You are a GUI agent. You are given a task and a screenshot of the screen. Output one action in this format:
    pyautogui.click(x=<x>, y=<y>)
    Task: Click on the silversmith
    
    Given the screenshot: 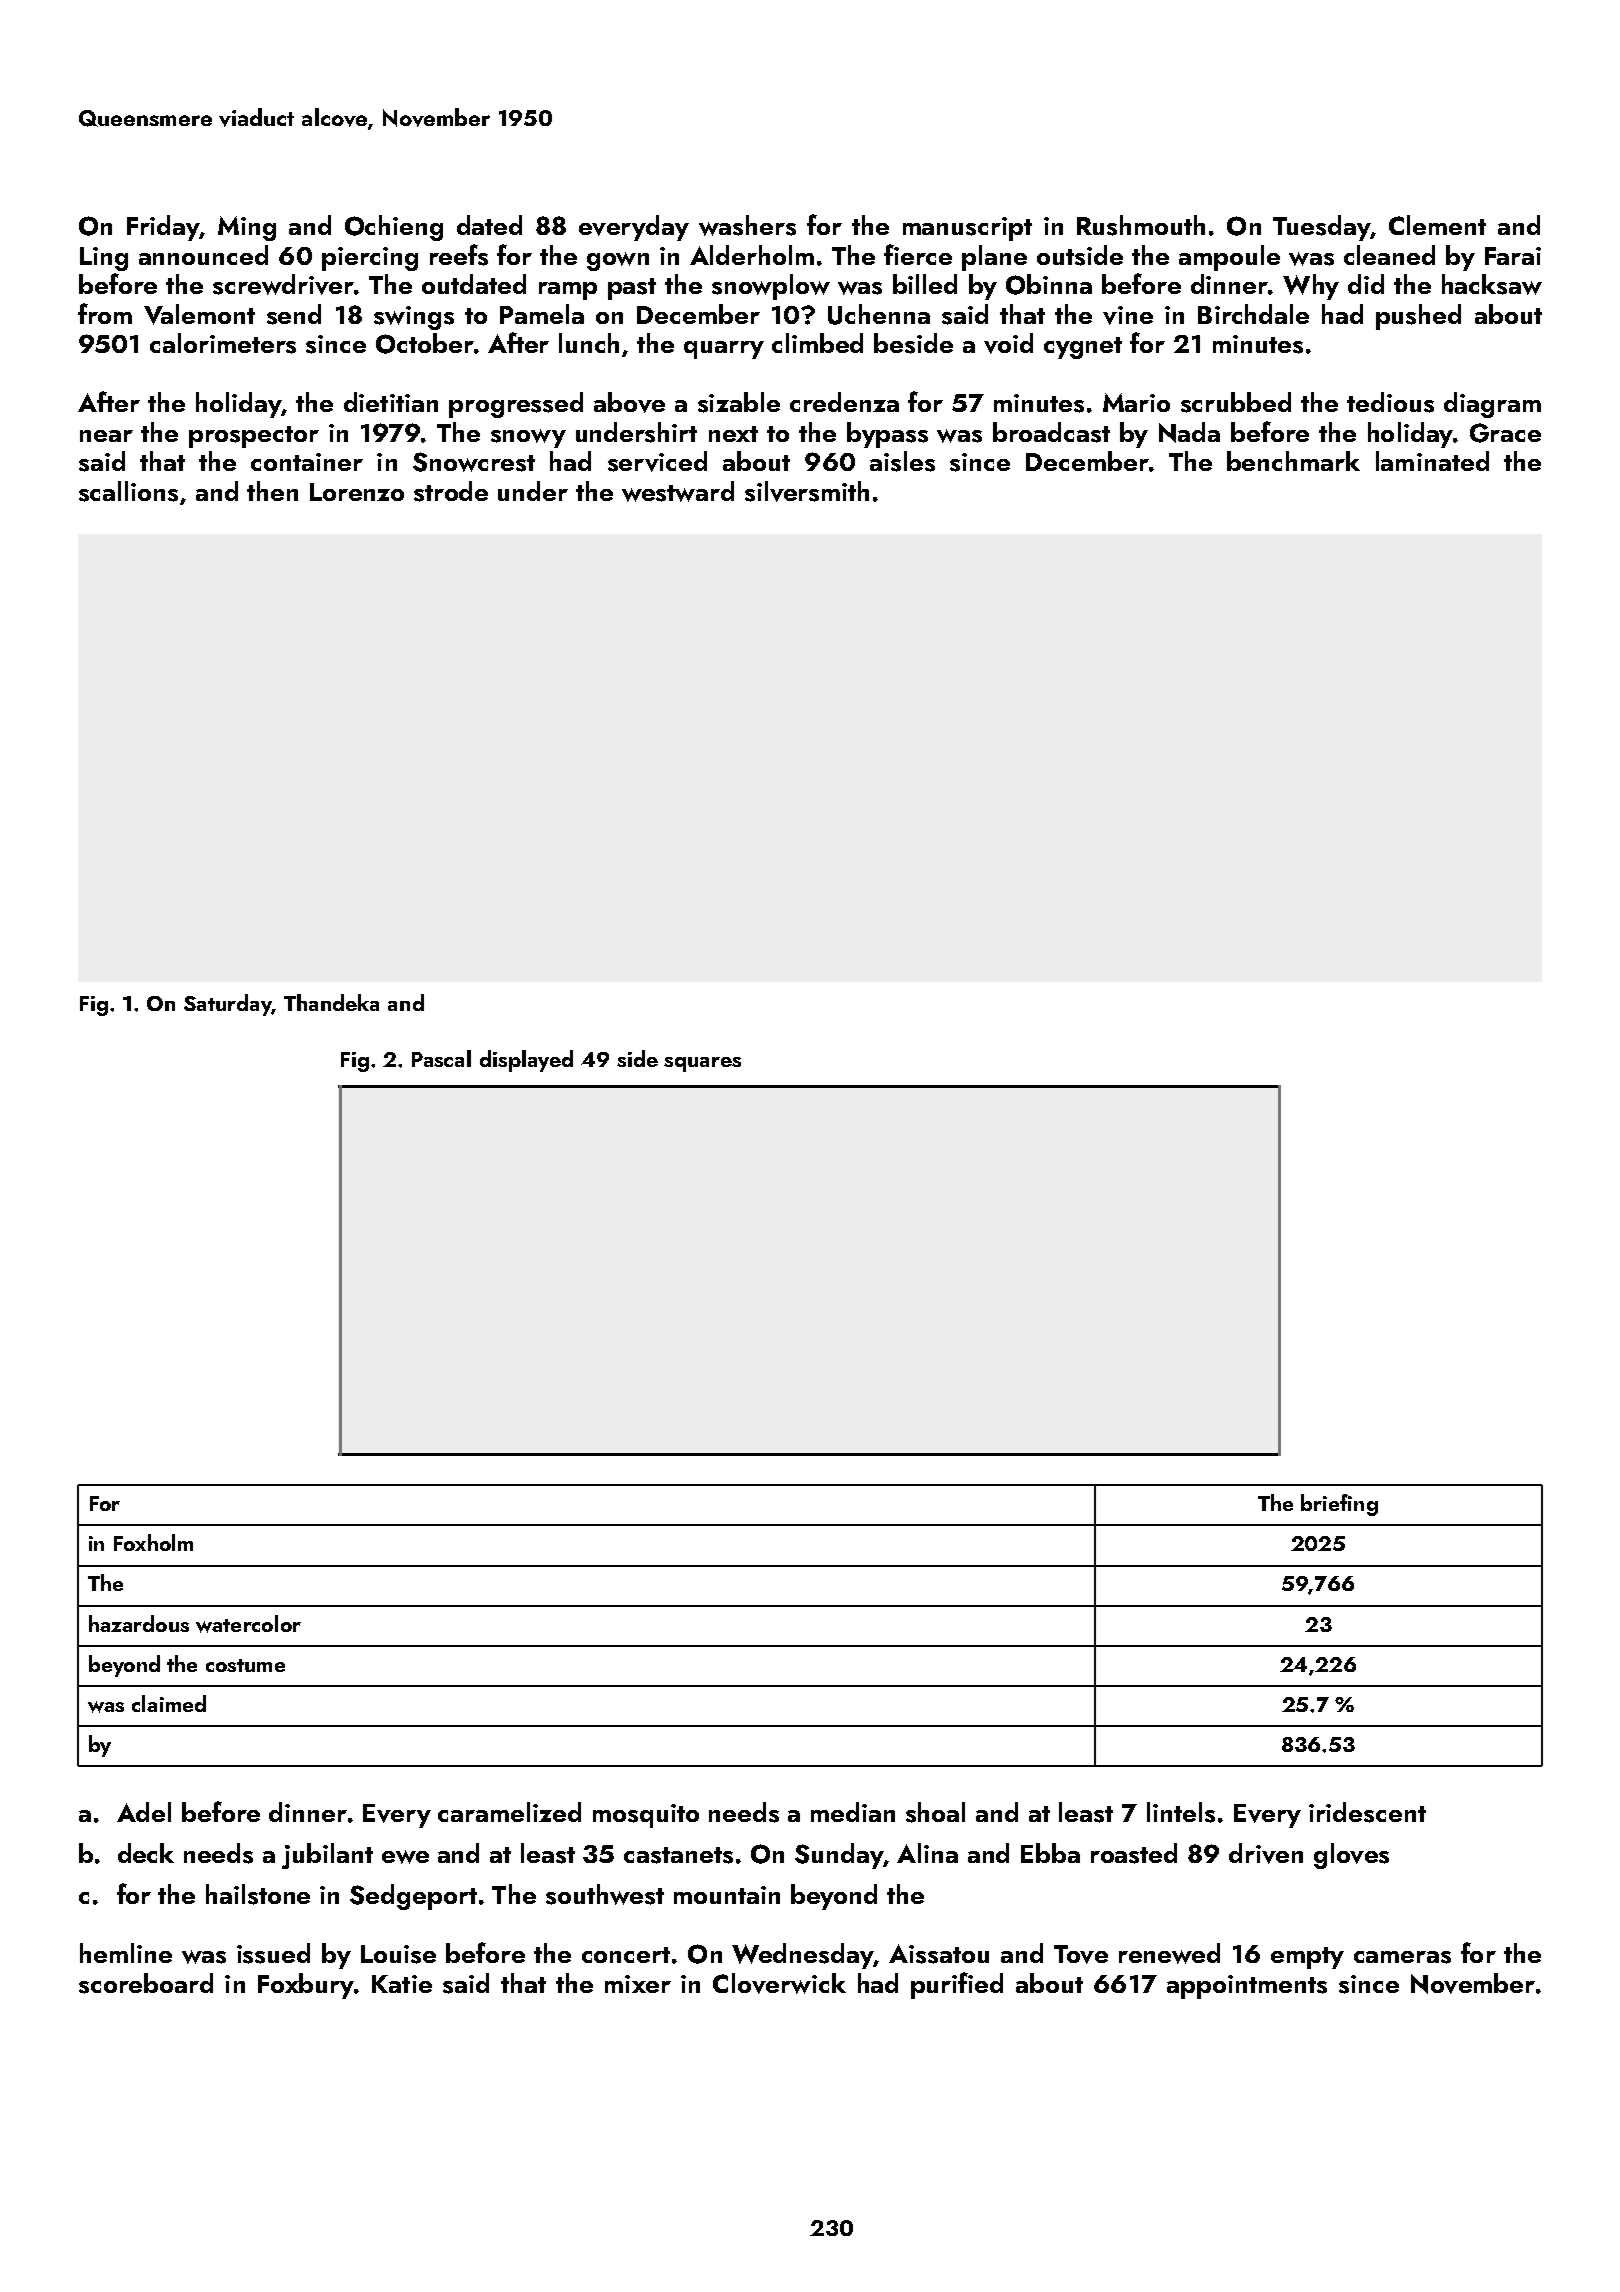 What is the action you would take?
    pyautogui.click(x=807, y=491)
